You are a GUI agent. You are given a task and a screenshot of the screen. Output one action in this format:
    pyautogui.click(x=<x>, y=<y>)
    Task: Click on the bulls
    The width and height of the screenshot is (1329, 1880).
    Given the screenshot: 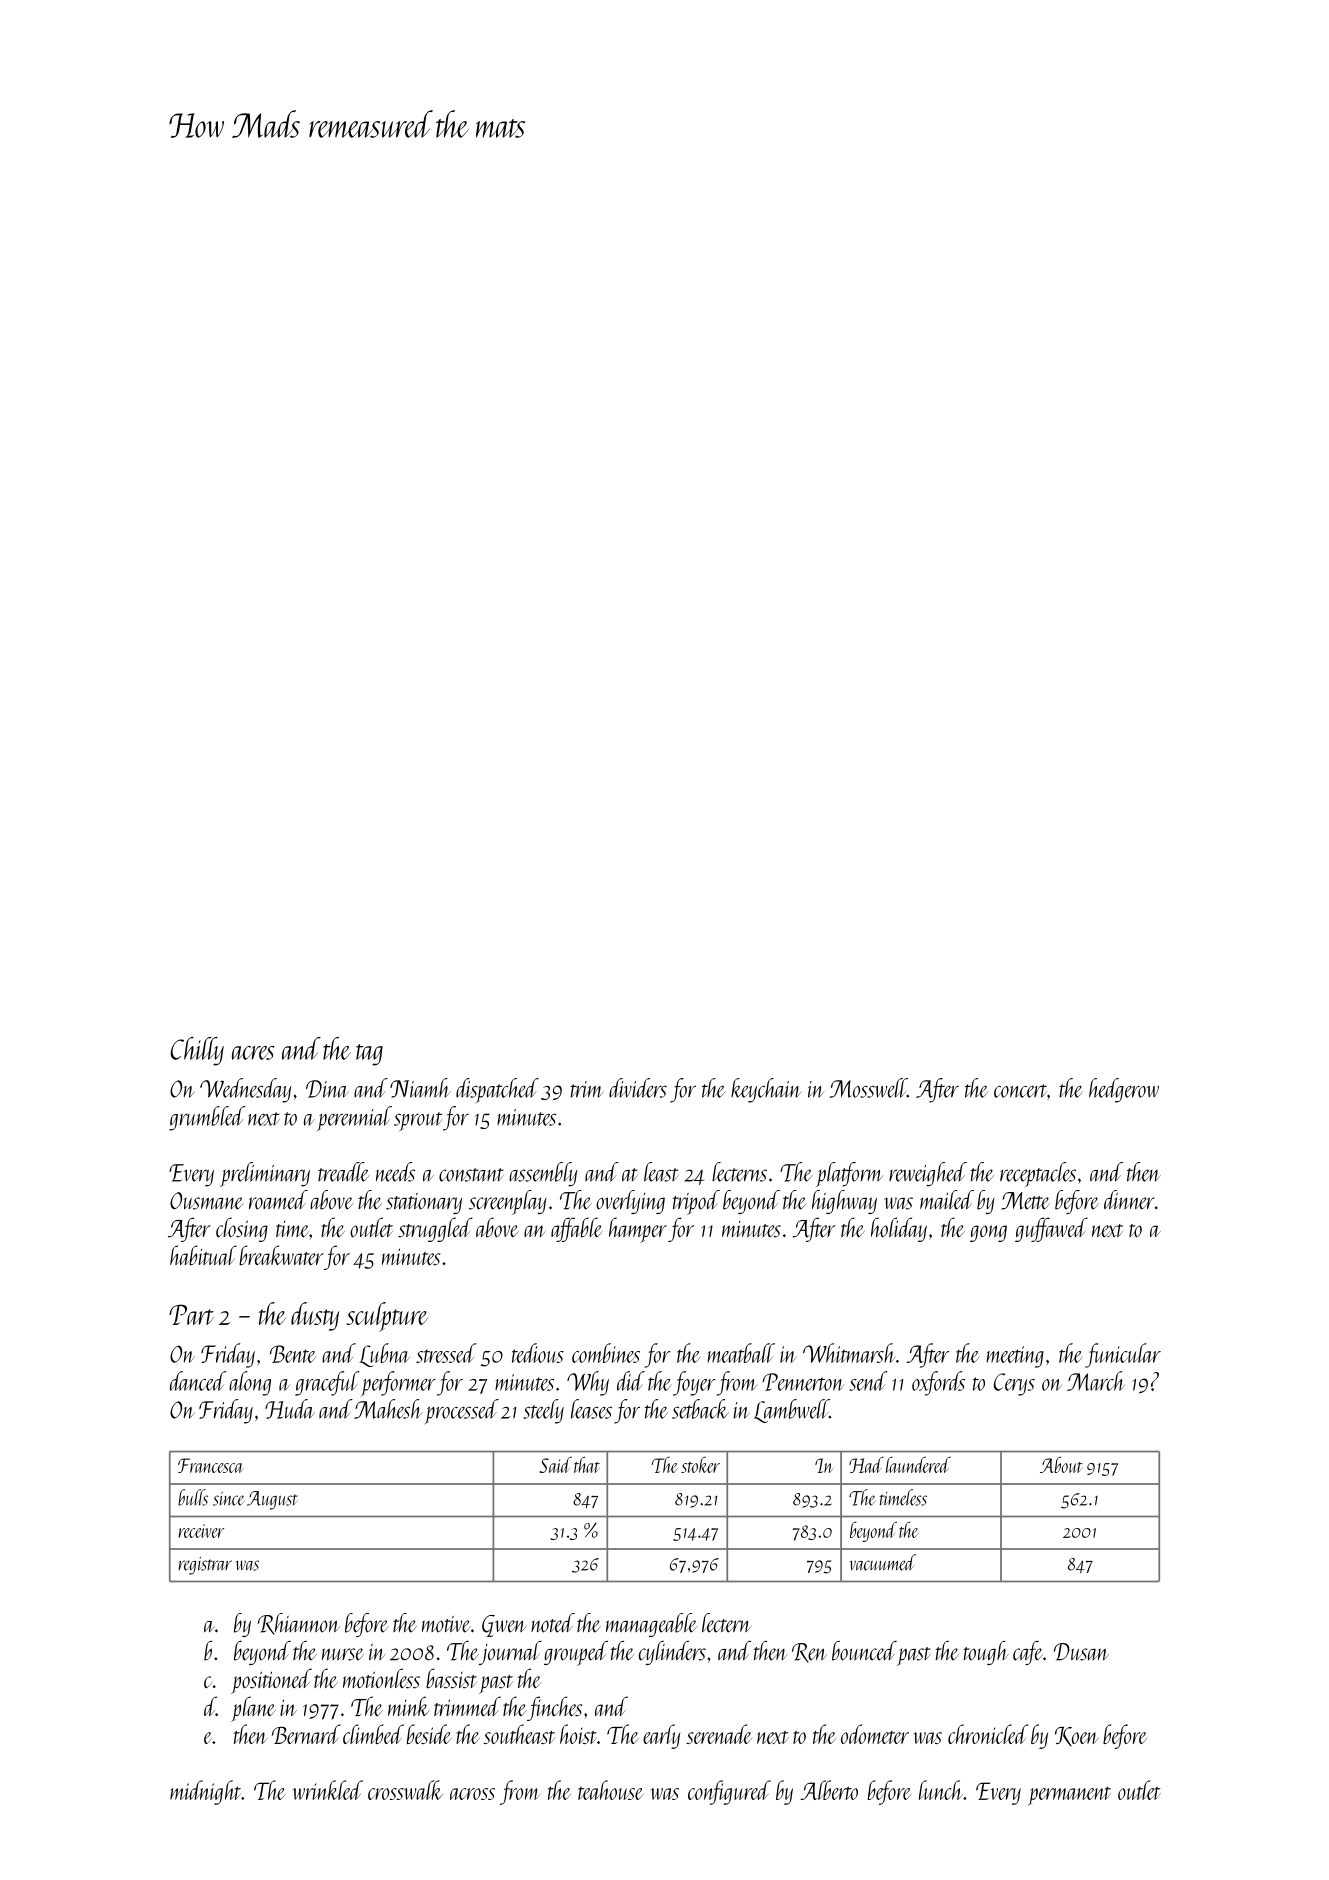 What is the action you would take?
    pyautogui.click(x=193, y=1497)
